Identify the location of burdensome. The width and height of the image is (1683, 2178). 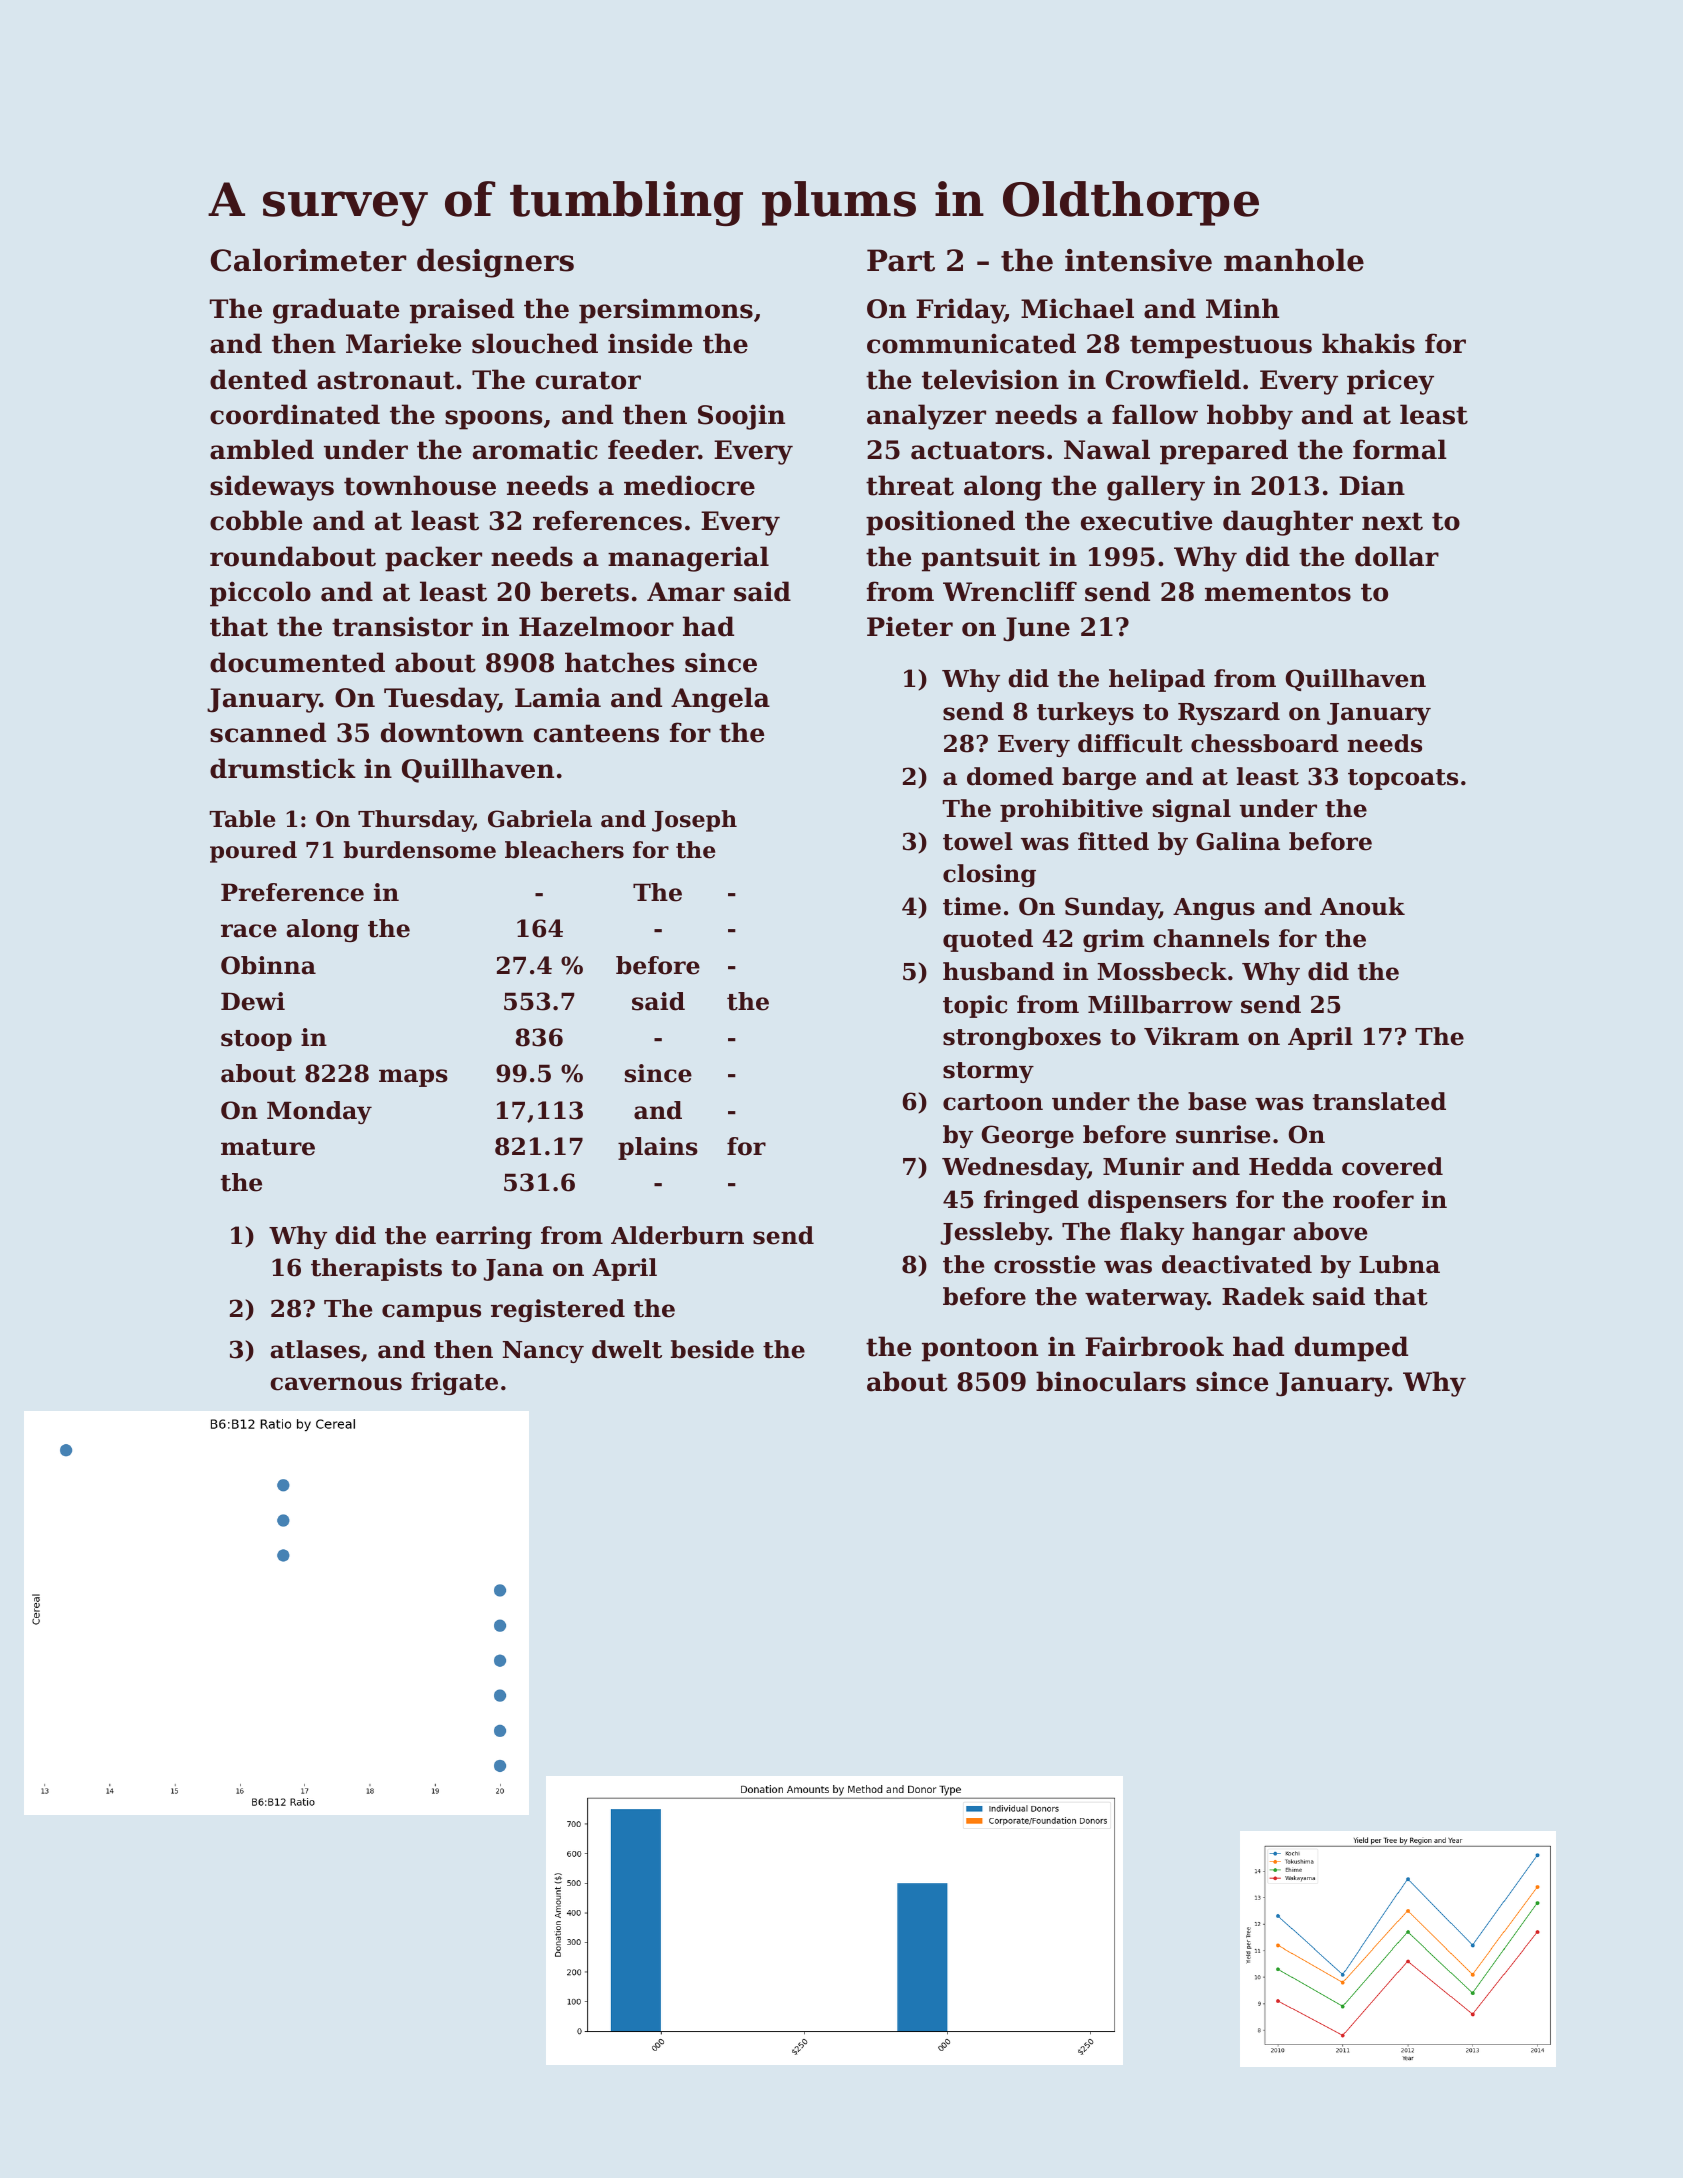
(419, 850).
